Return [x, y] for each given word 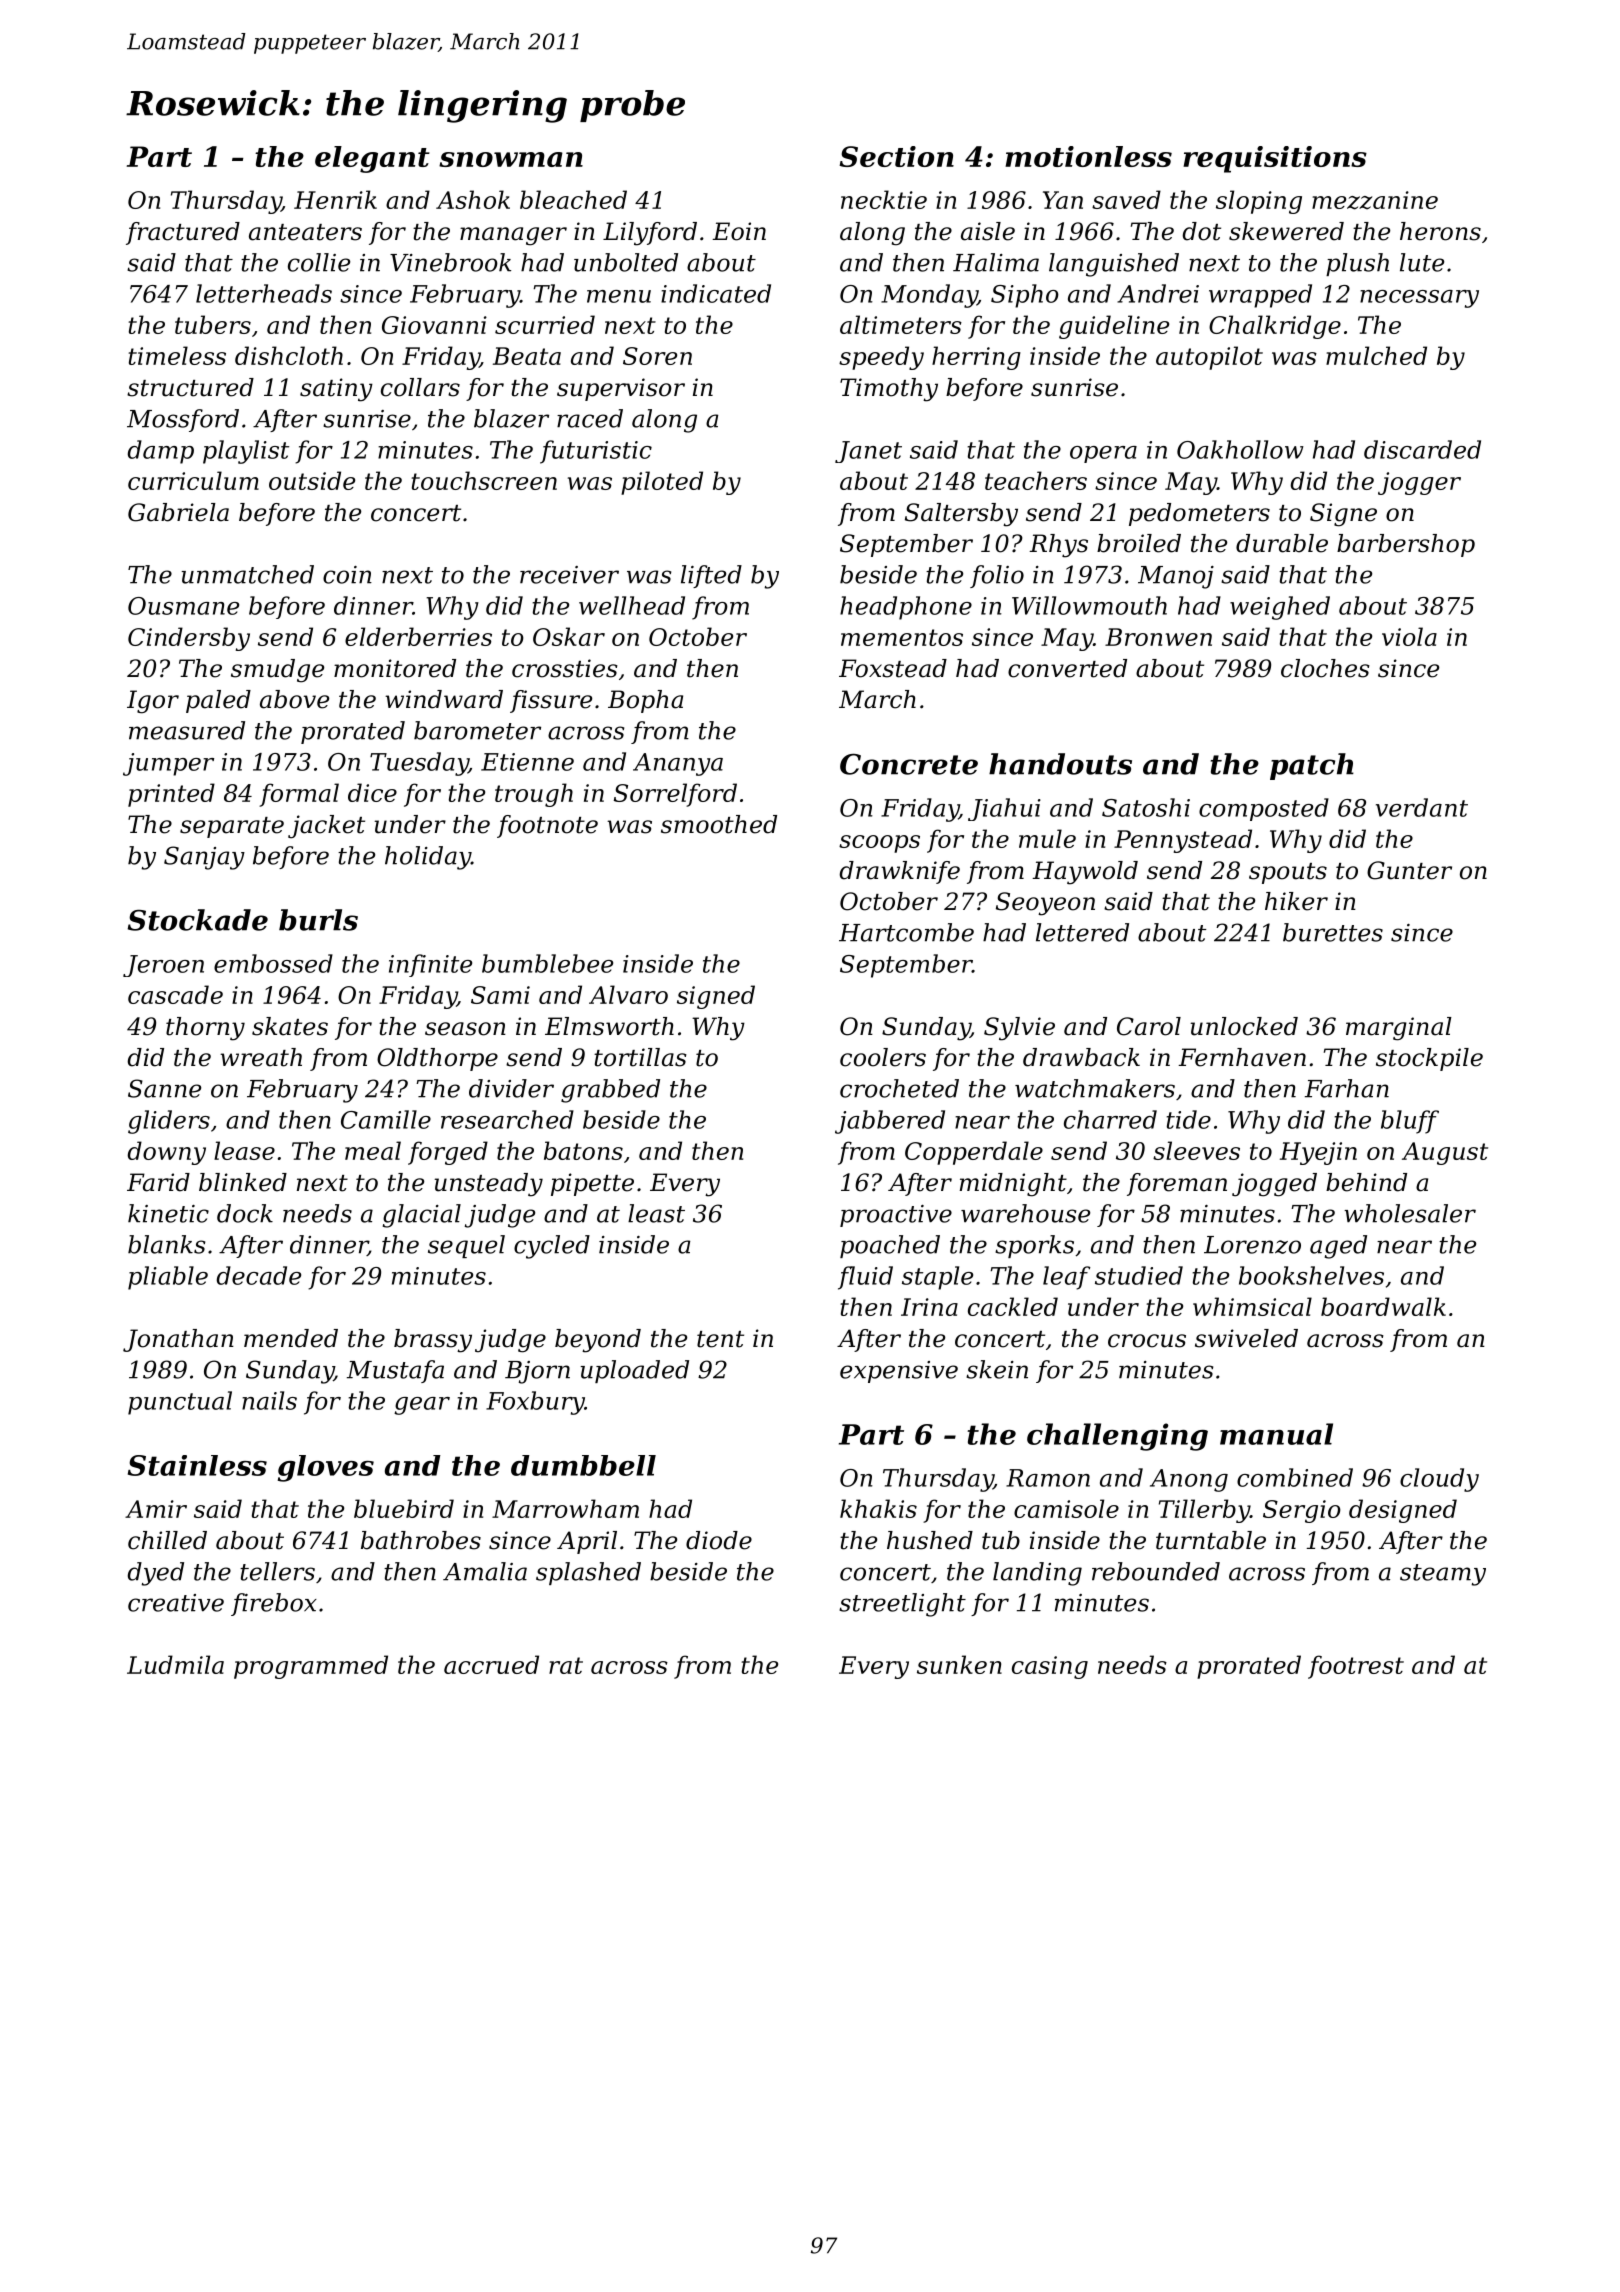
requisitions [1275, 159]
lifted [711, 576]
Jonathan [178, 1340]
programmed [311, 1667]
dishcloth [289, 355]
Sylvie [1019, 1029]
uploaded [634, 1371]
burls [318, 920]
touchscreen [484, 480]
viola [1409, 636]
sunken [959, 1664]
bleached [573, 199]
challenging [1117, 1437]
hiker [1296, 901]
